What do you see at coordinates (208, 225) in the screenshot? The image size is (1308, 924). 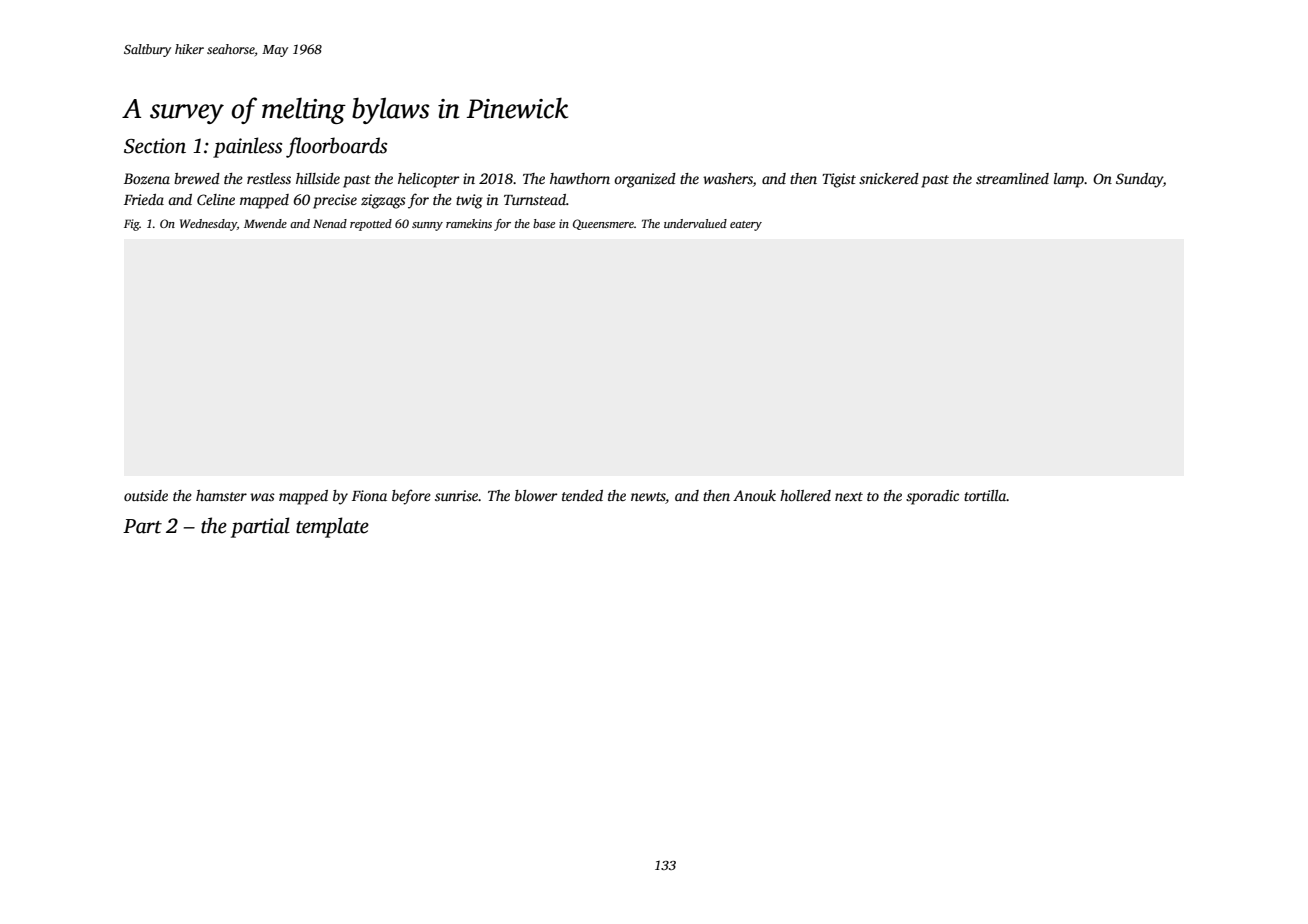 I see `Wednesday` at bounding box center [208, 225].
